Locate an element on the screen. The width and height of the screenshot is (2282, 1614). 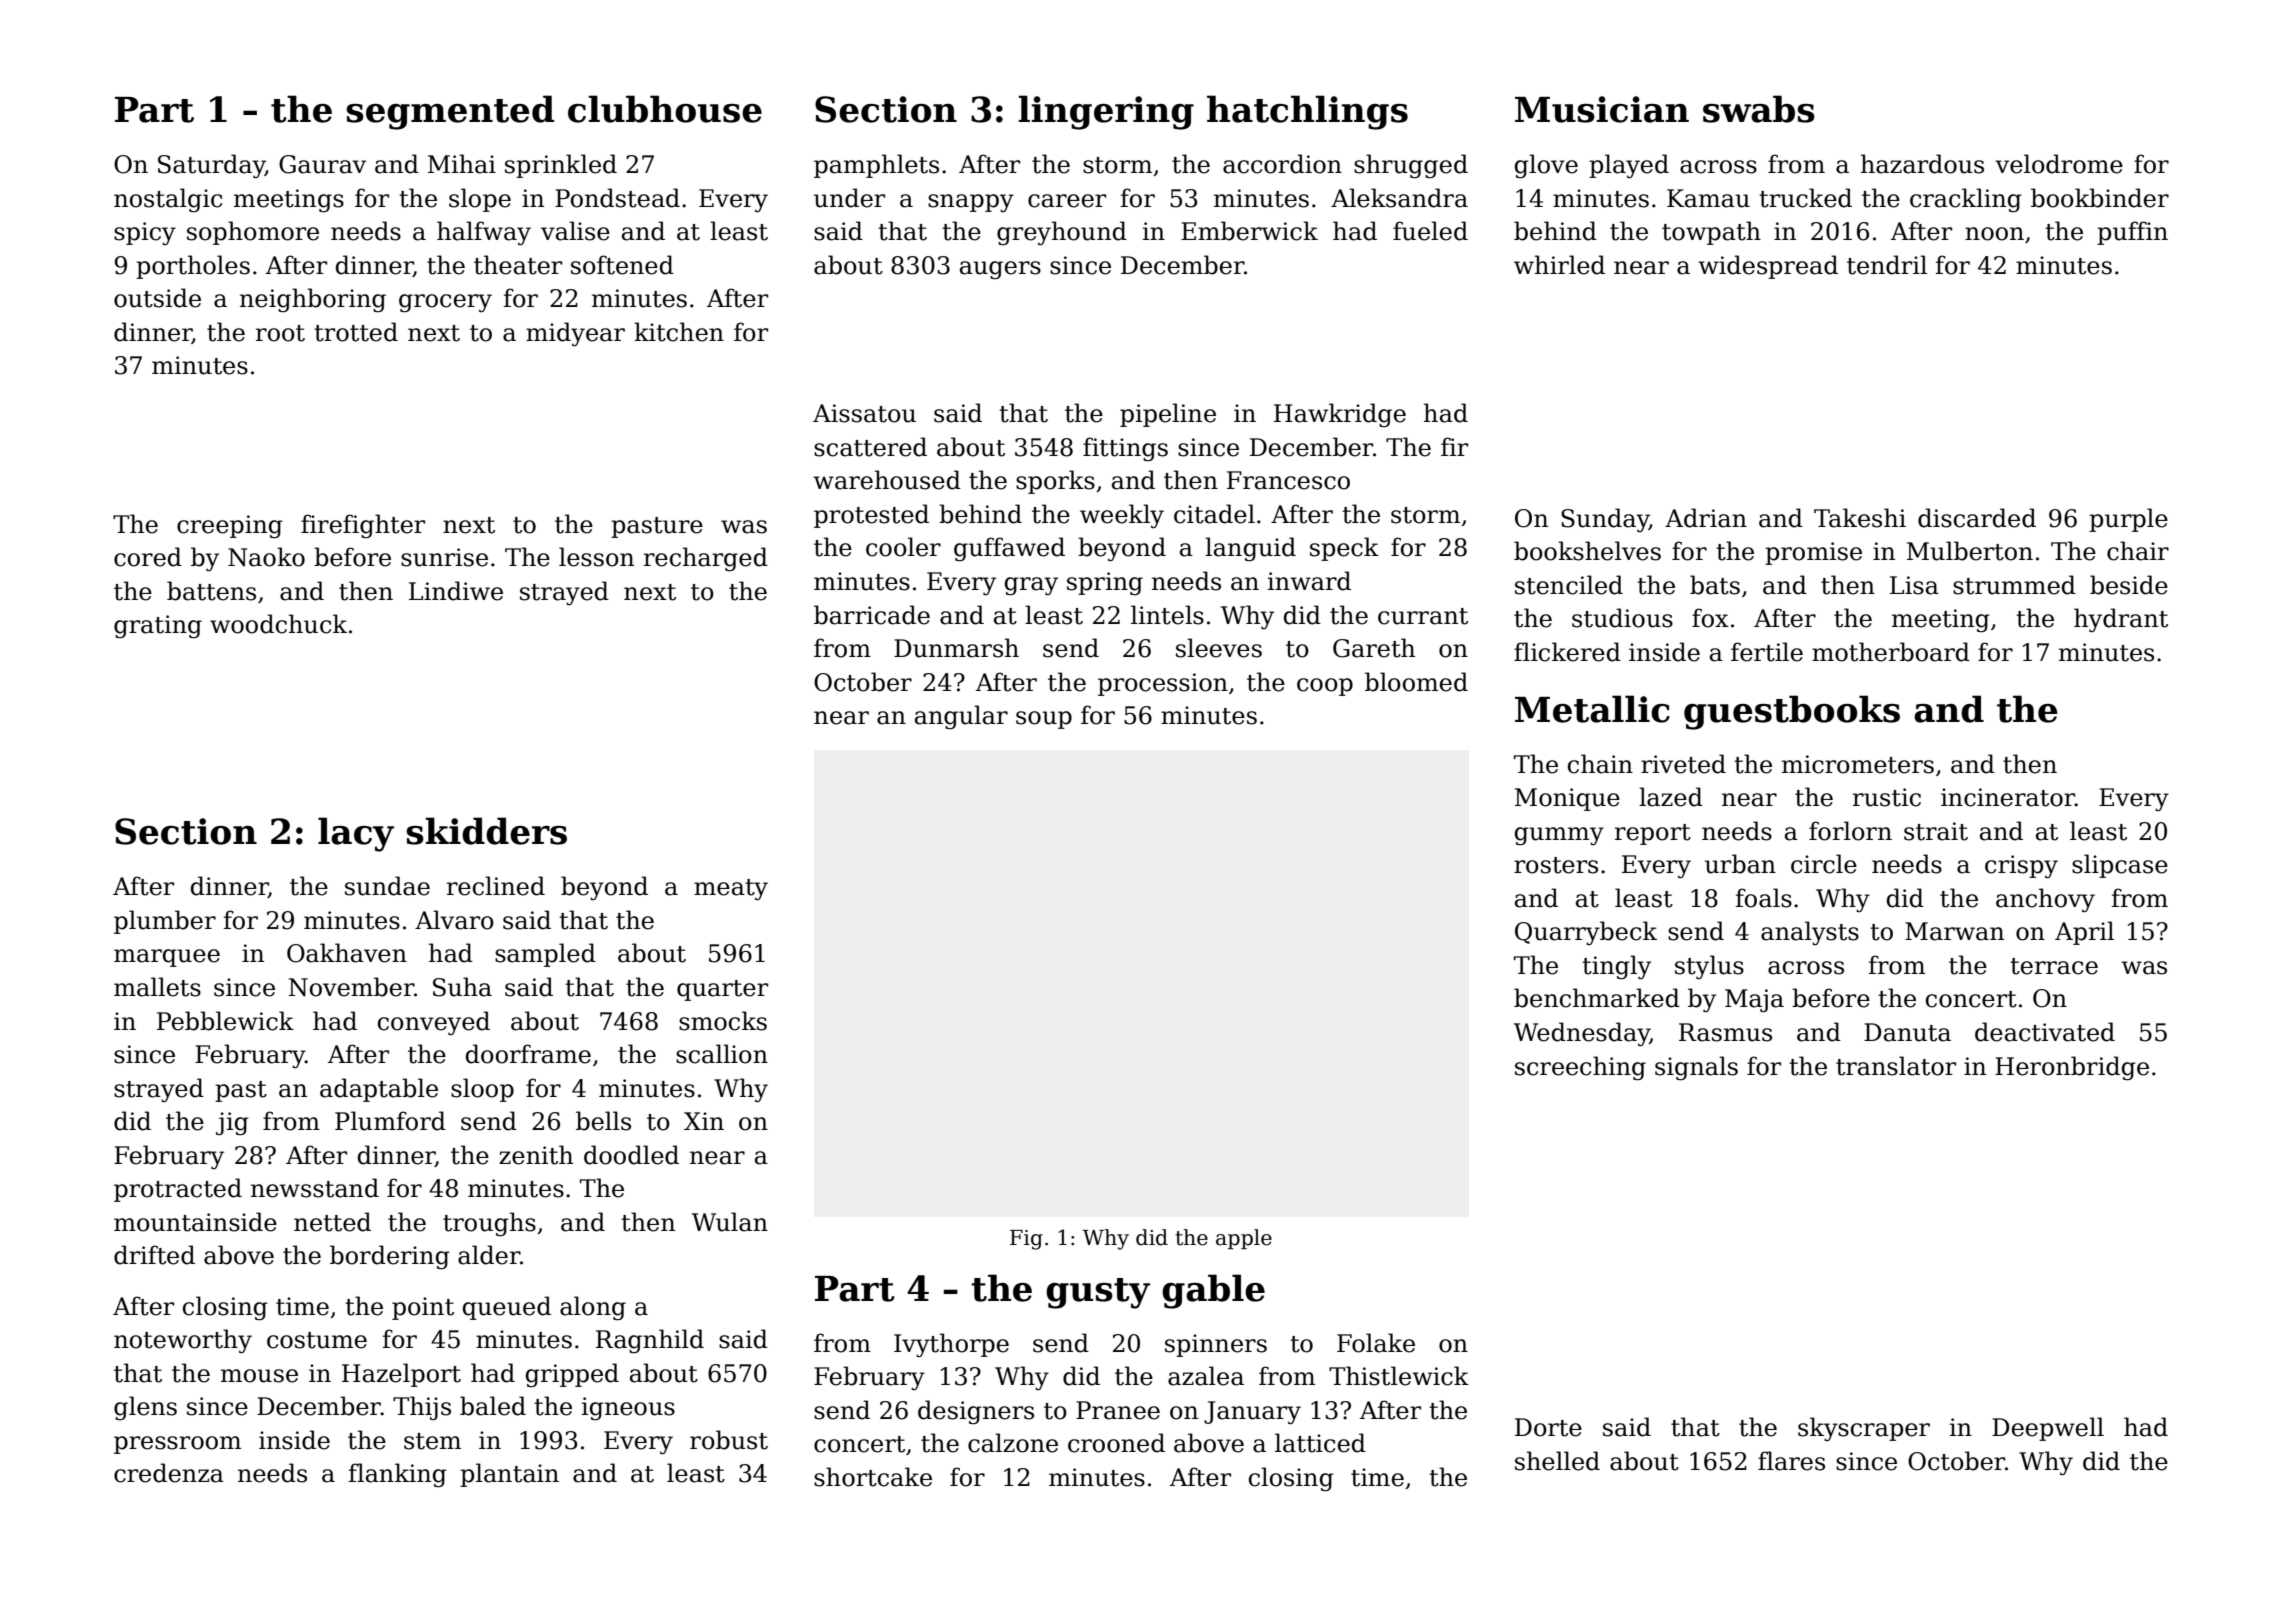
puffin is located at coordinates (2132, 233).
